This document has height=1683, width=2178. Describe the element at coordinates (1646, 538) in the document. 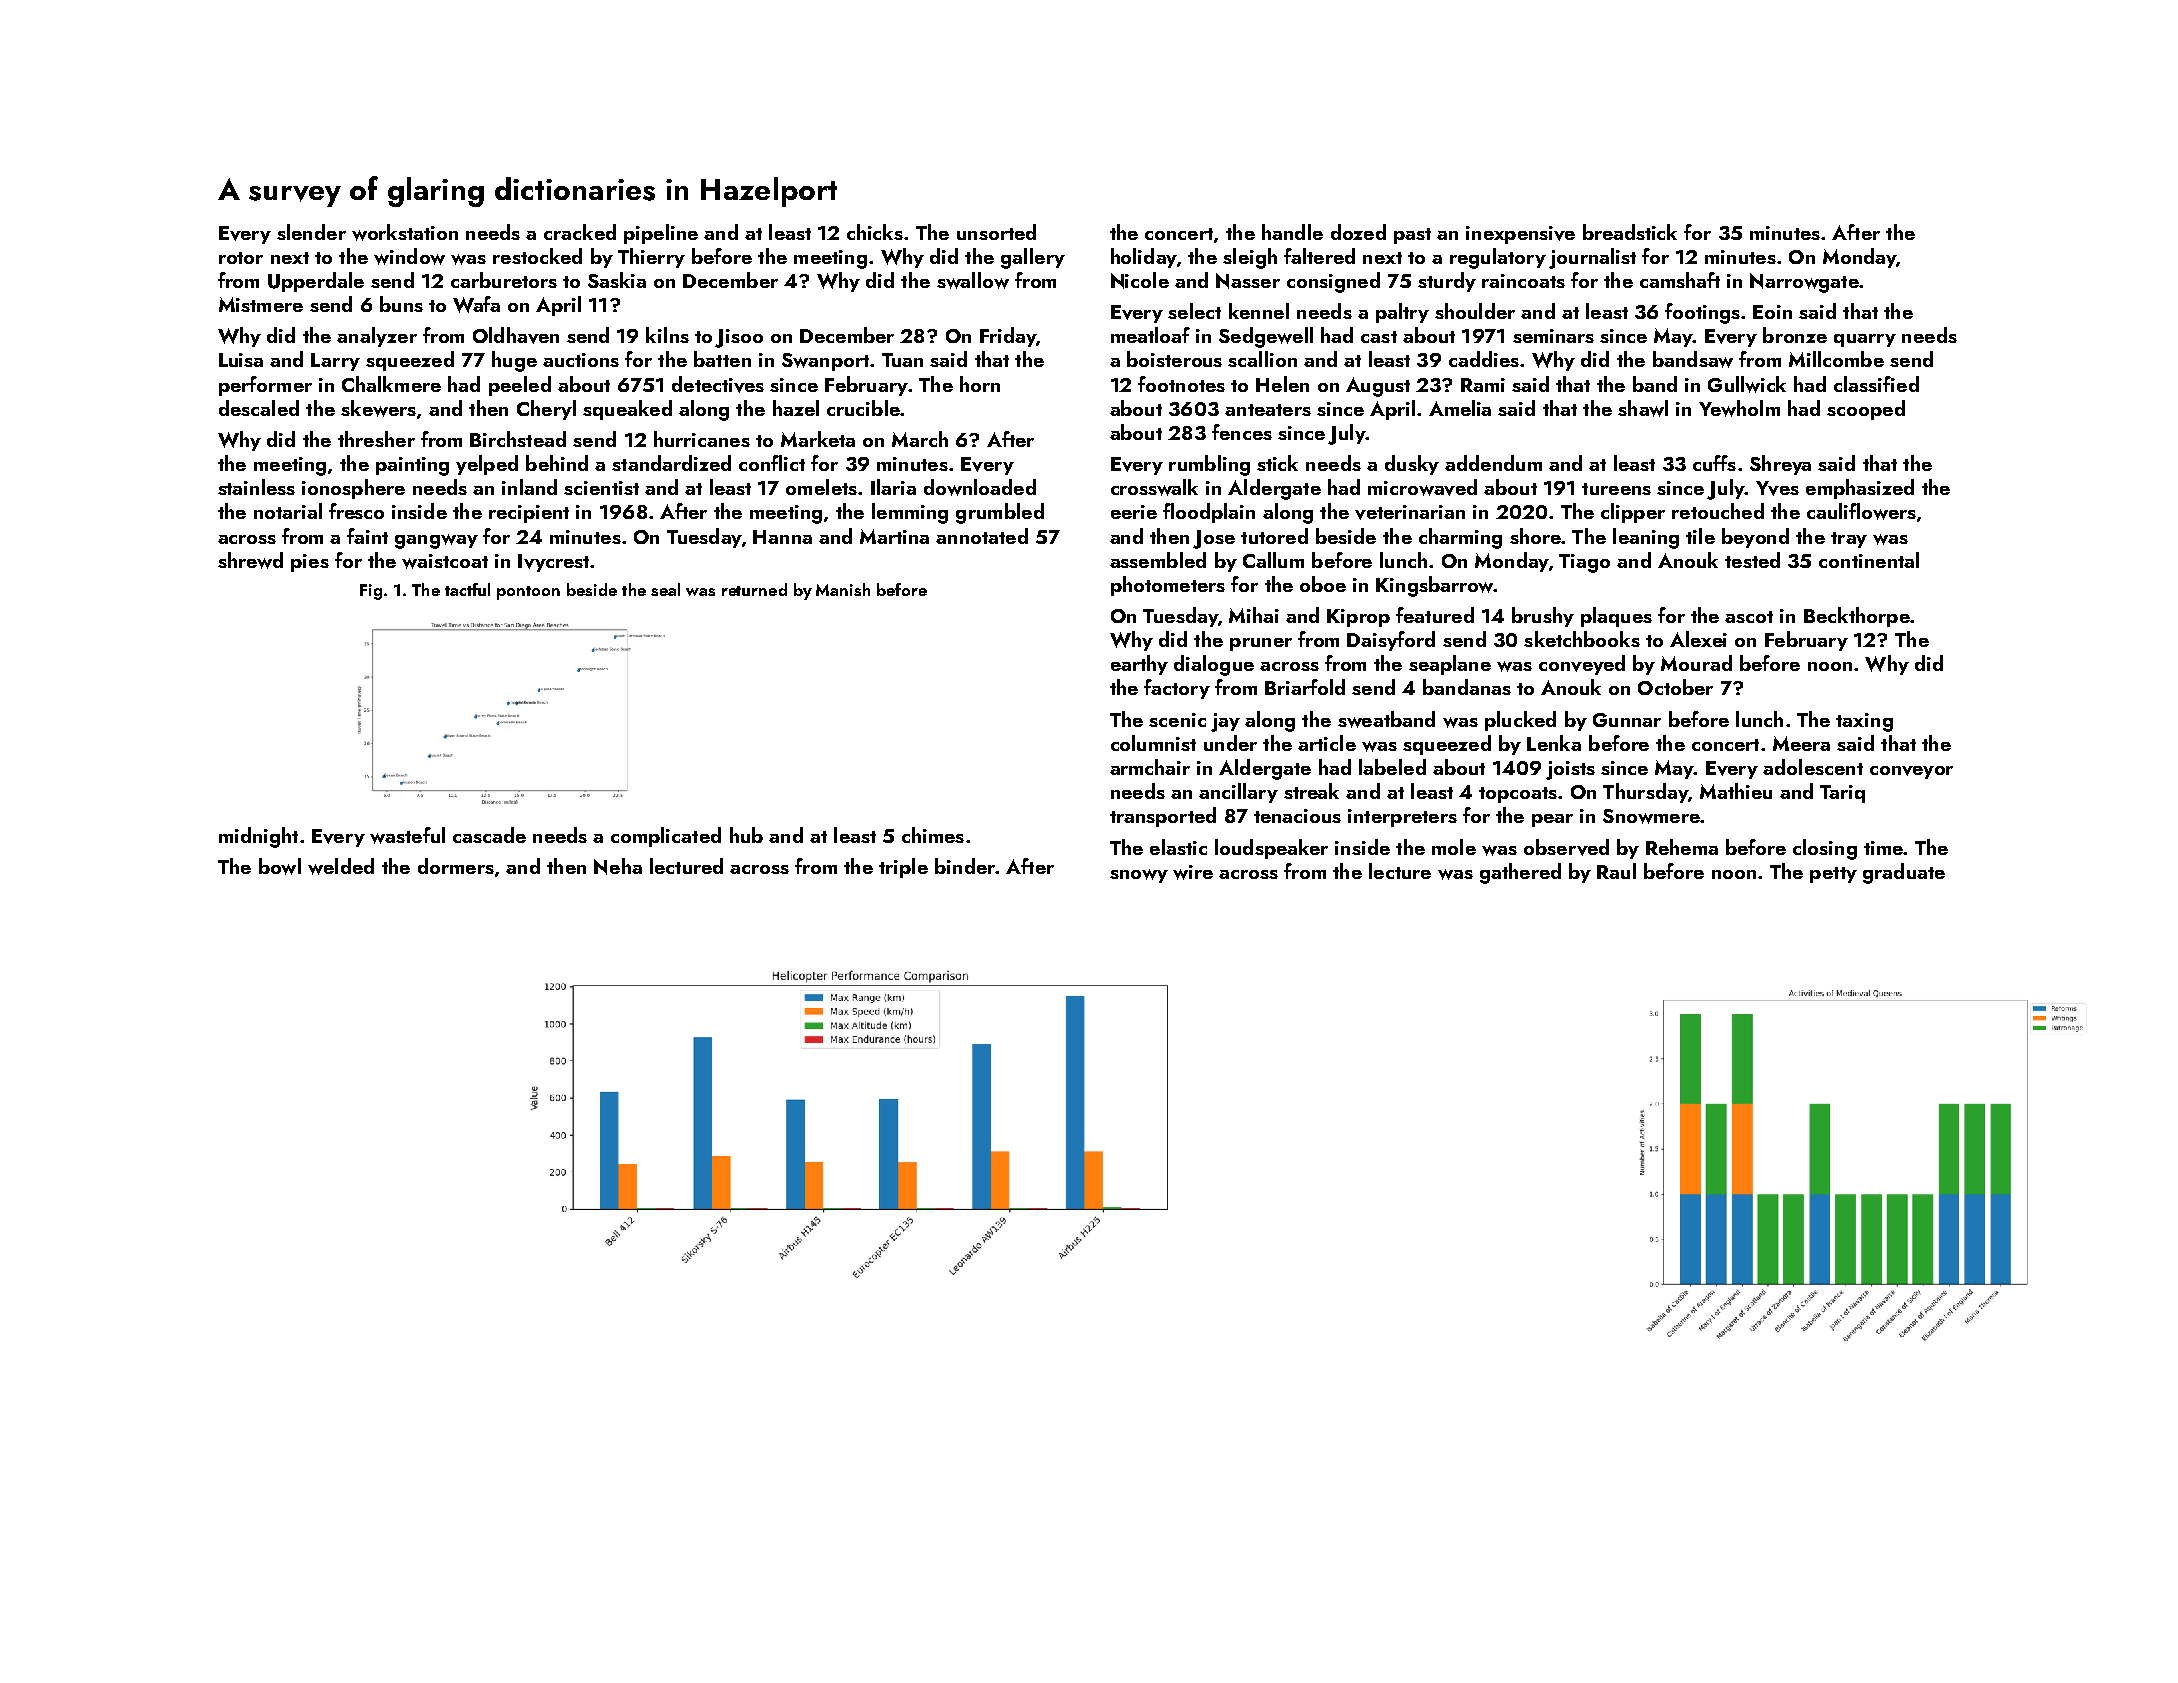

I see `leaning` at that location.
